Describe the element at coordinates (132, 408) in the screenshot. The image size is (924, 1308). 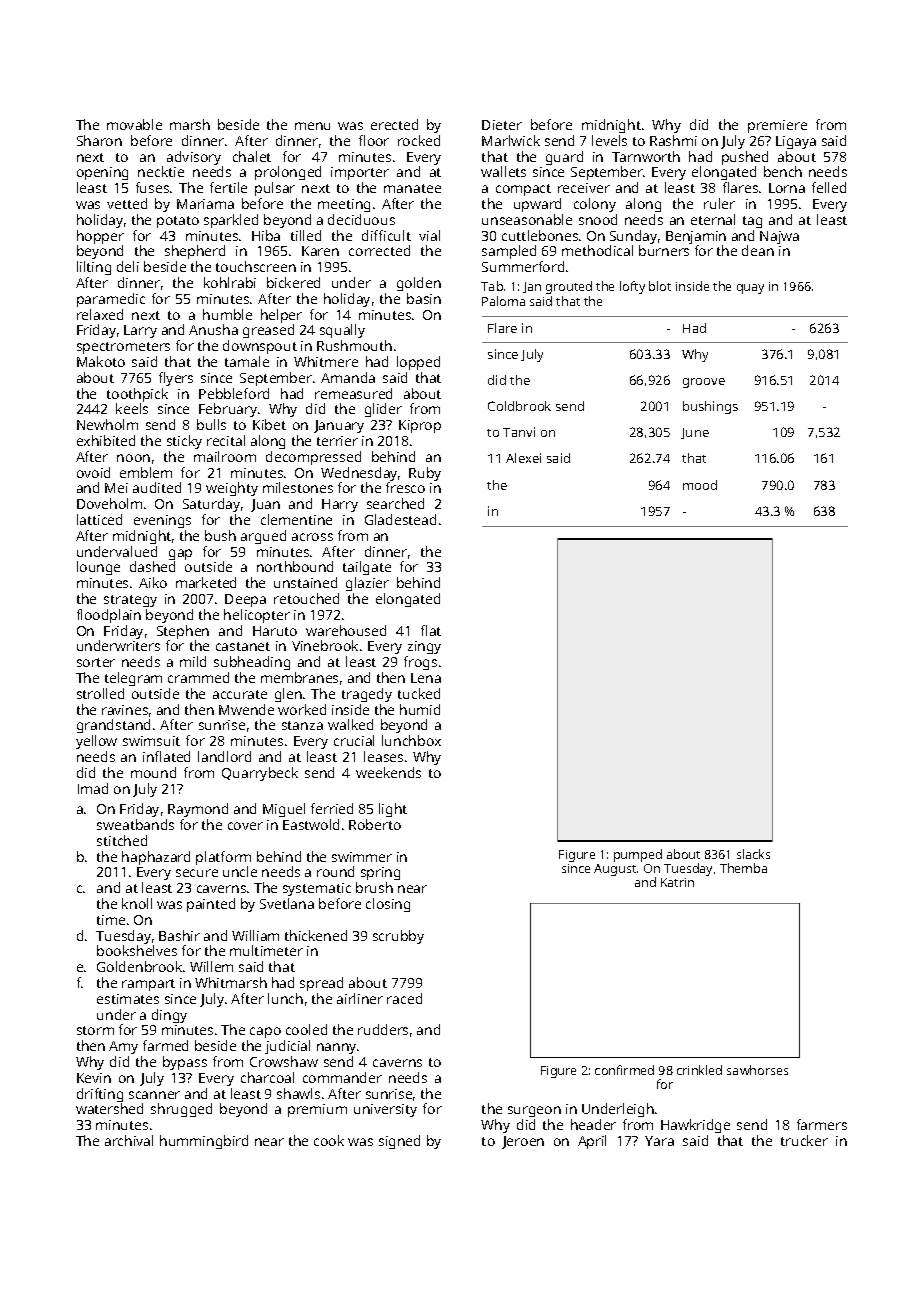
I see `keels` at that location.
